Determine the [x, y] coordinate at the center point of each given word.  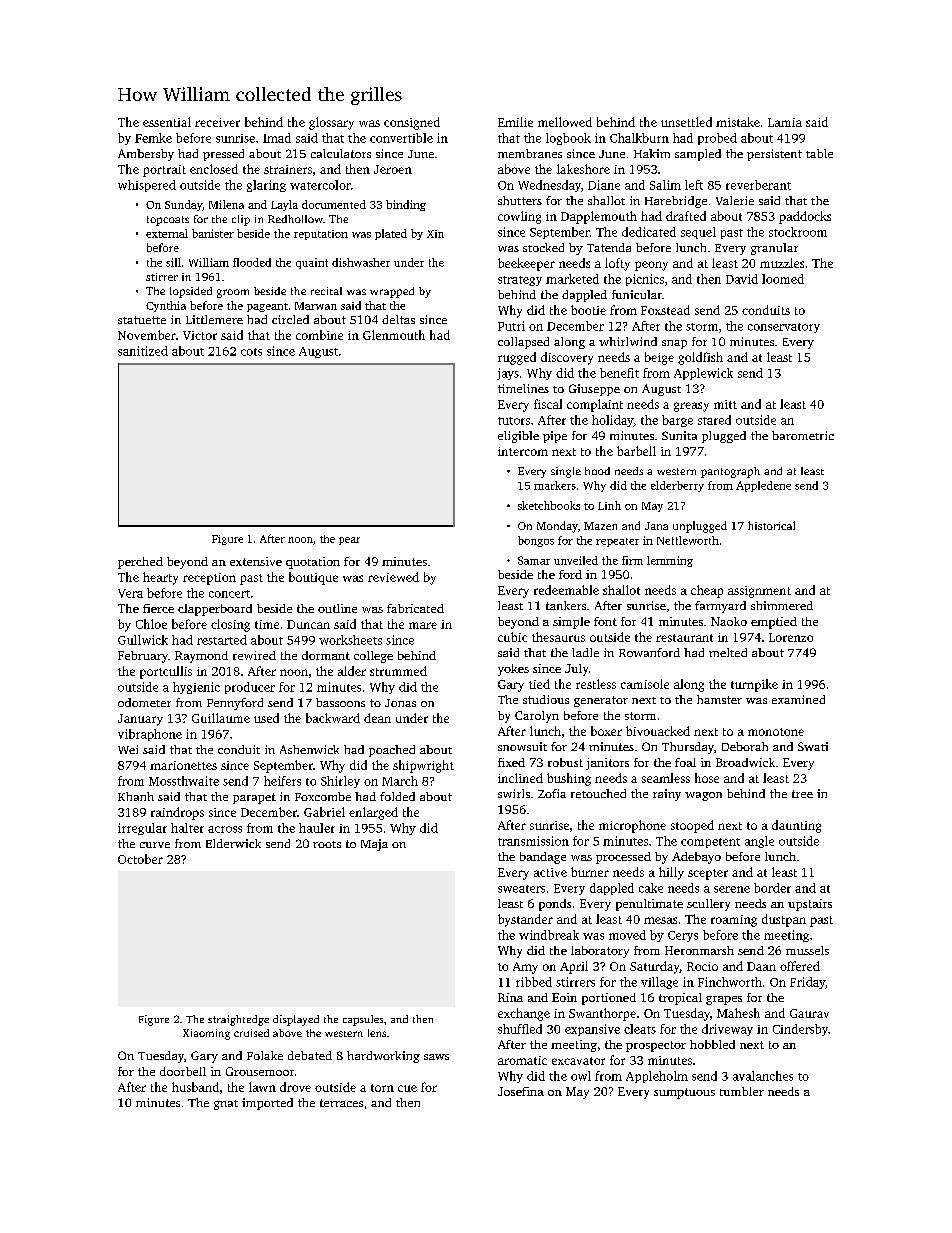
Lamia [785, 122]
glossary [331, 123]
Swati [813, 746]
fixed [511, 762]
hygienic [196, 688]
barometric [803, 435]
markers [555, 485]
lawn [262, 1087]
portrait [164, 171]
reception [209, 579]
